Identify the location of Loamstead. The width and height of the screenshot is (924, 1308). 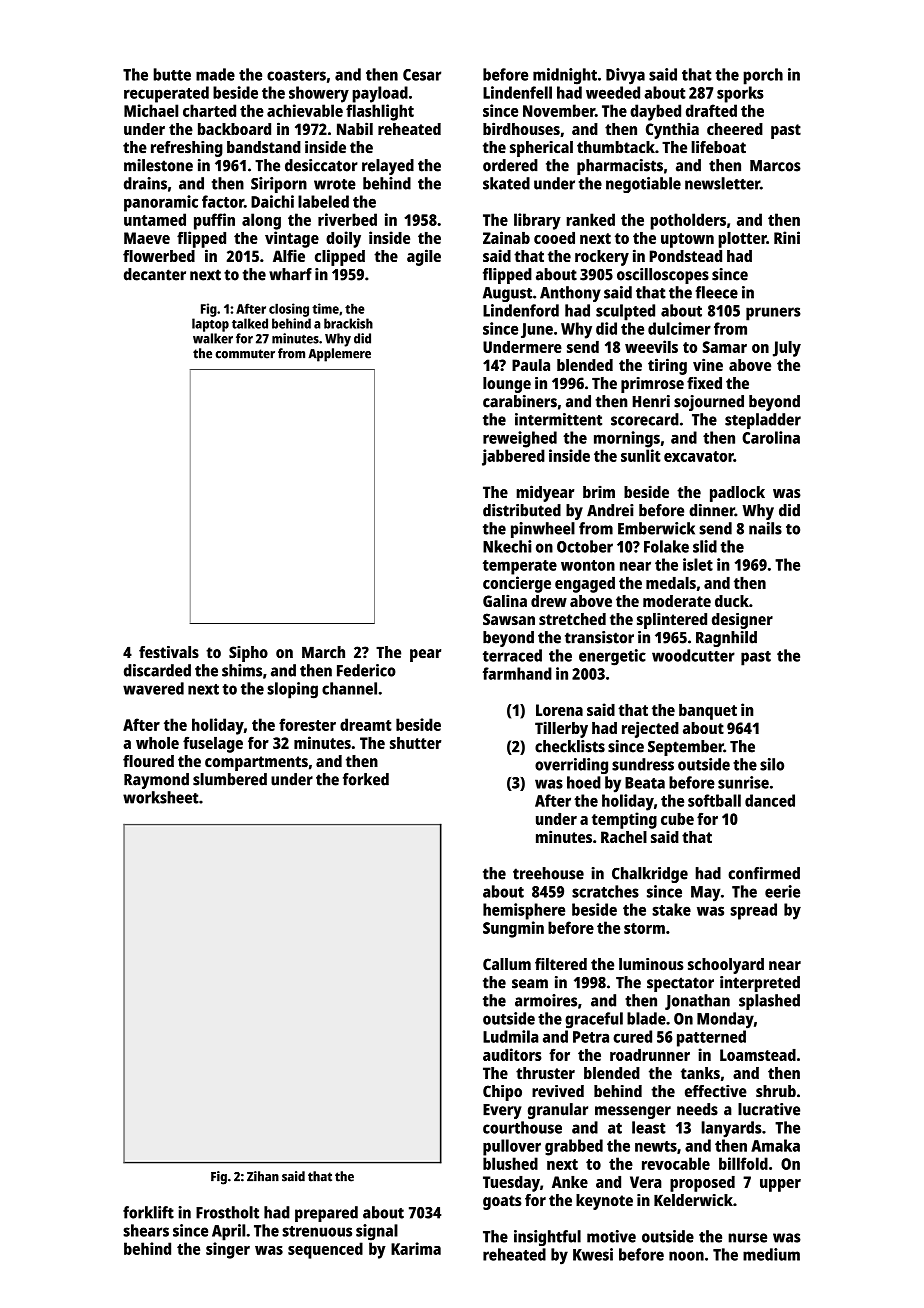
(758, 1055).
